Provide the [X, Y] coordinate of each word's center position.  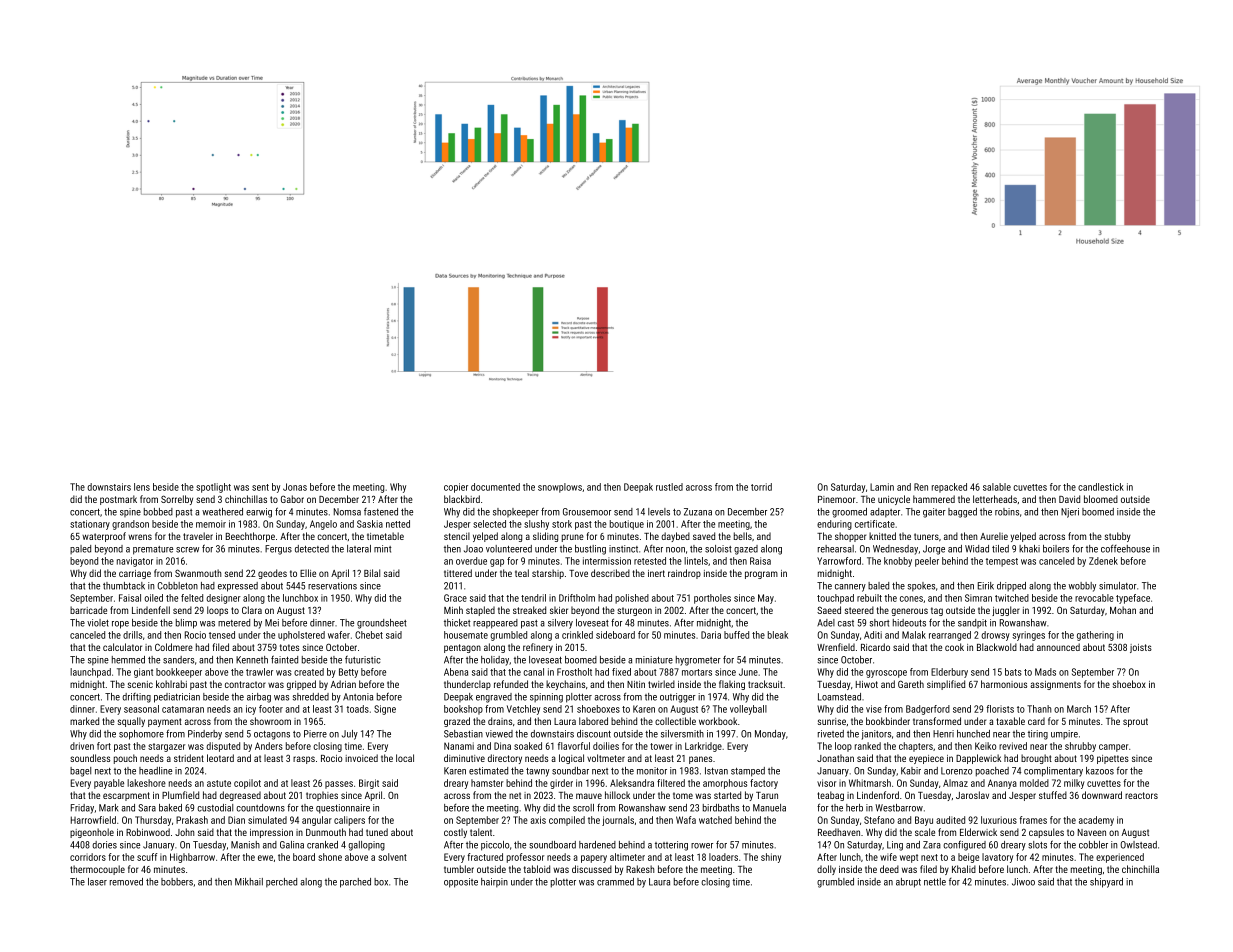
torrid [761, 487]
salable [997, 487]
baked [170, 808]
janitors [876, 735]
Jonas [295, 487]
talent [481, 832]
